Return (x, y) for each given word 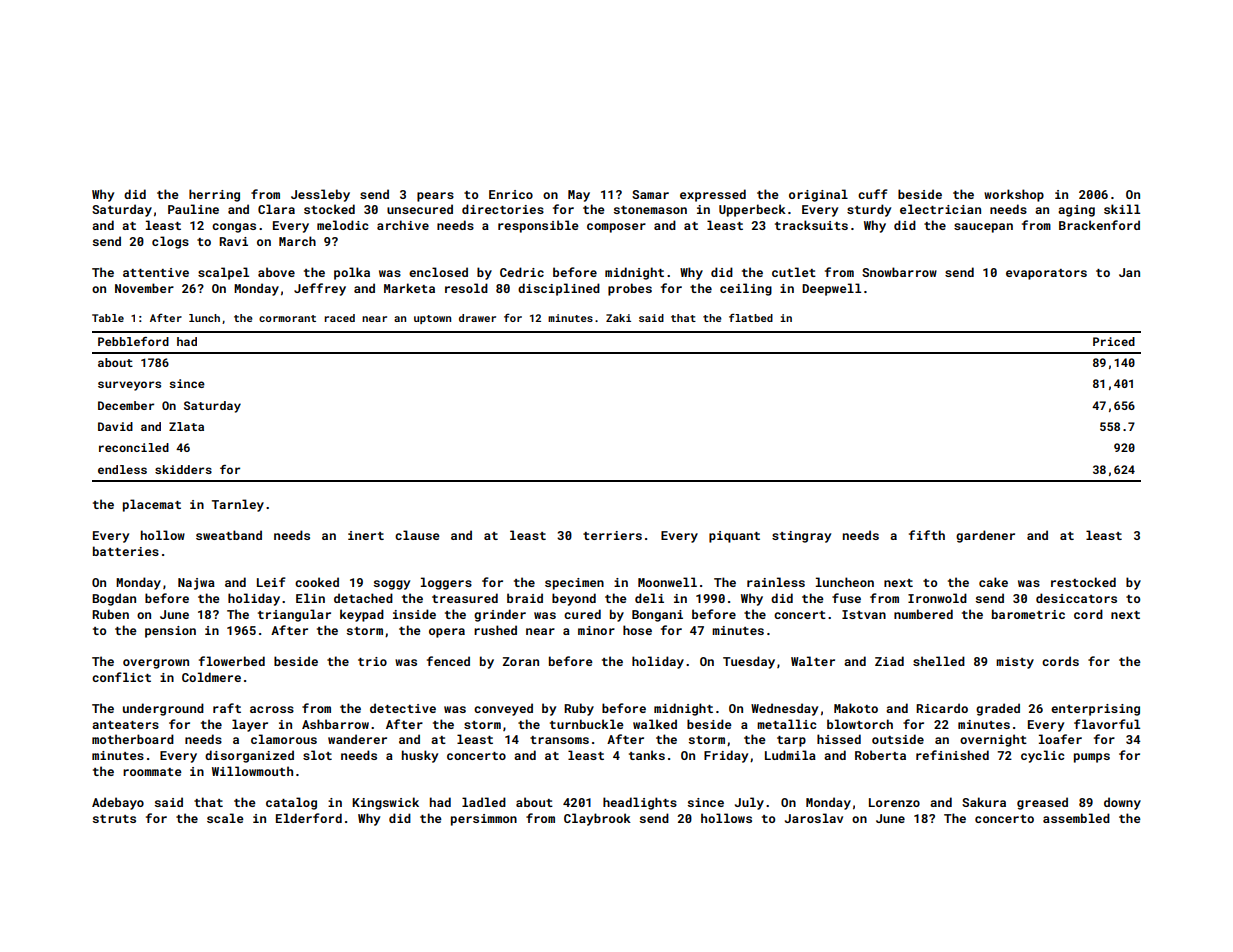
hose (637, 630)
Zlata (186, 426)
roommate (152, 772)
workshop (1014, 195)
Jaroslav (814, 818)
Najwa (196, 584)
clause (417, 535)
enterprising (1095, 710)
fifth (927, 535)
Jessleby (320, 195)
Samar (650, 194)
